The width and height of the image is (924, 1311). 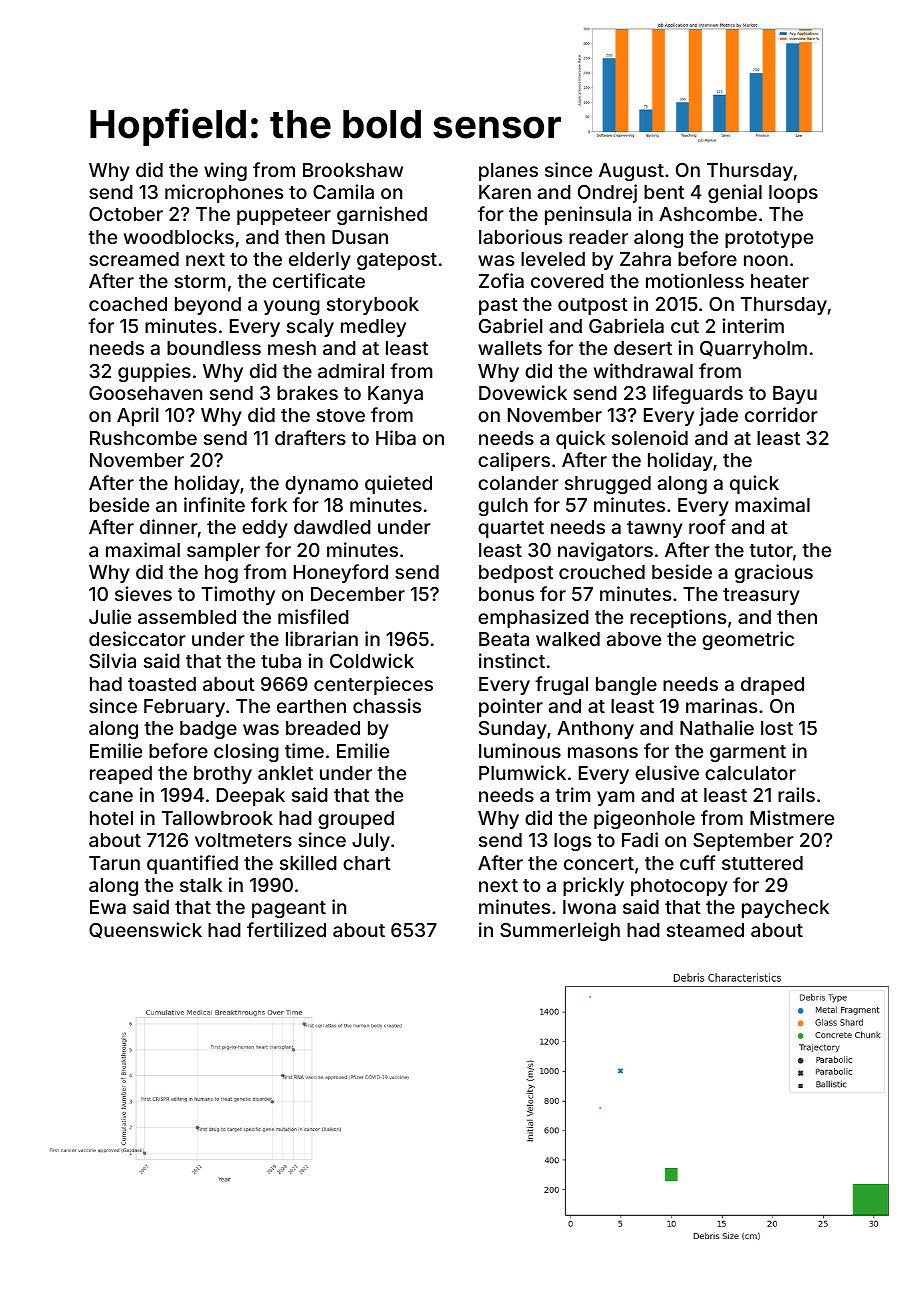 I want to click on bedpost, so click(x=516, y=574).
